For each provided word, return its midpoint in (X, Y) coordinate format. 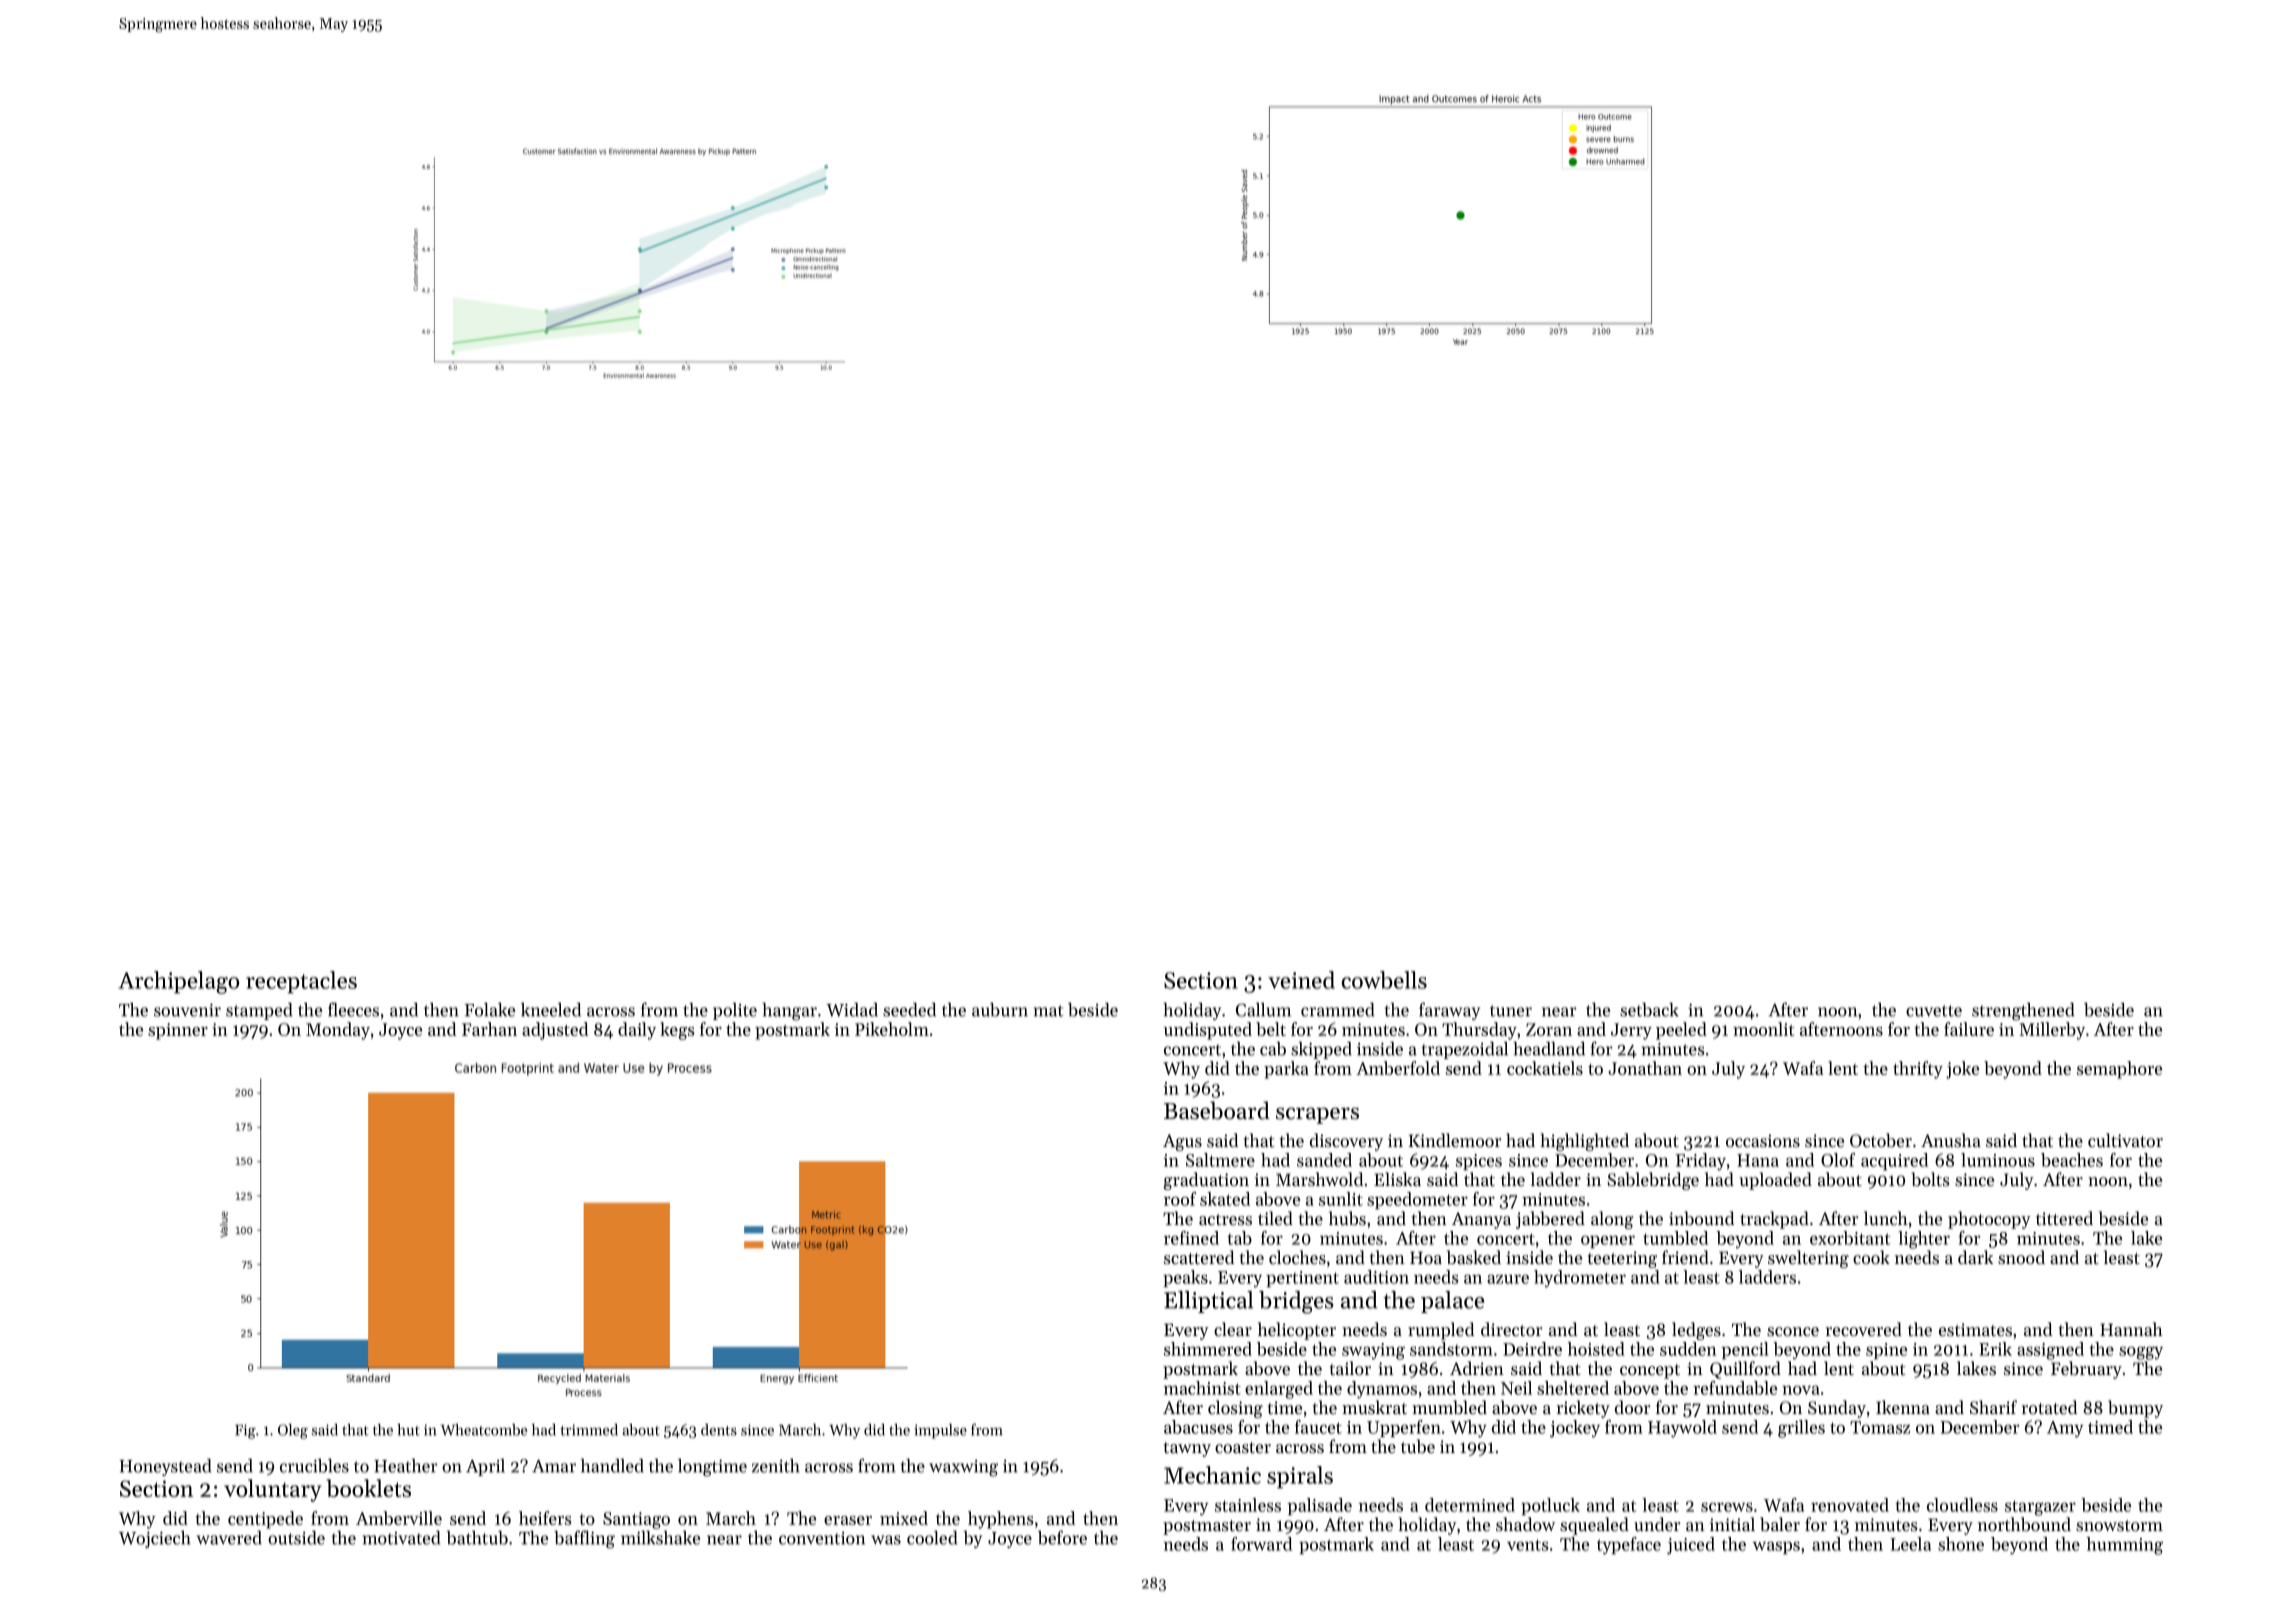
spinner (178, 1031)
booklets (368, 1488)
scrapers (1317, 1115)
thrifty (1918, 1070)
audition (1376, 1277)
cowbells (1384, 980)
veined (1301, 980)
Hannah (2131, 1329)
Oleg (293, 1431)
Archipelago (179, 982)
